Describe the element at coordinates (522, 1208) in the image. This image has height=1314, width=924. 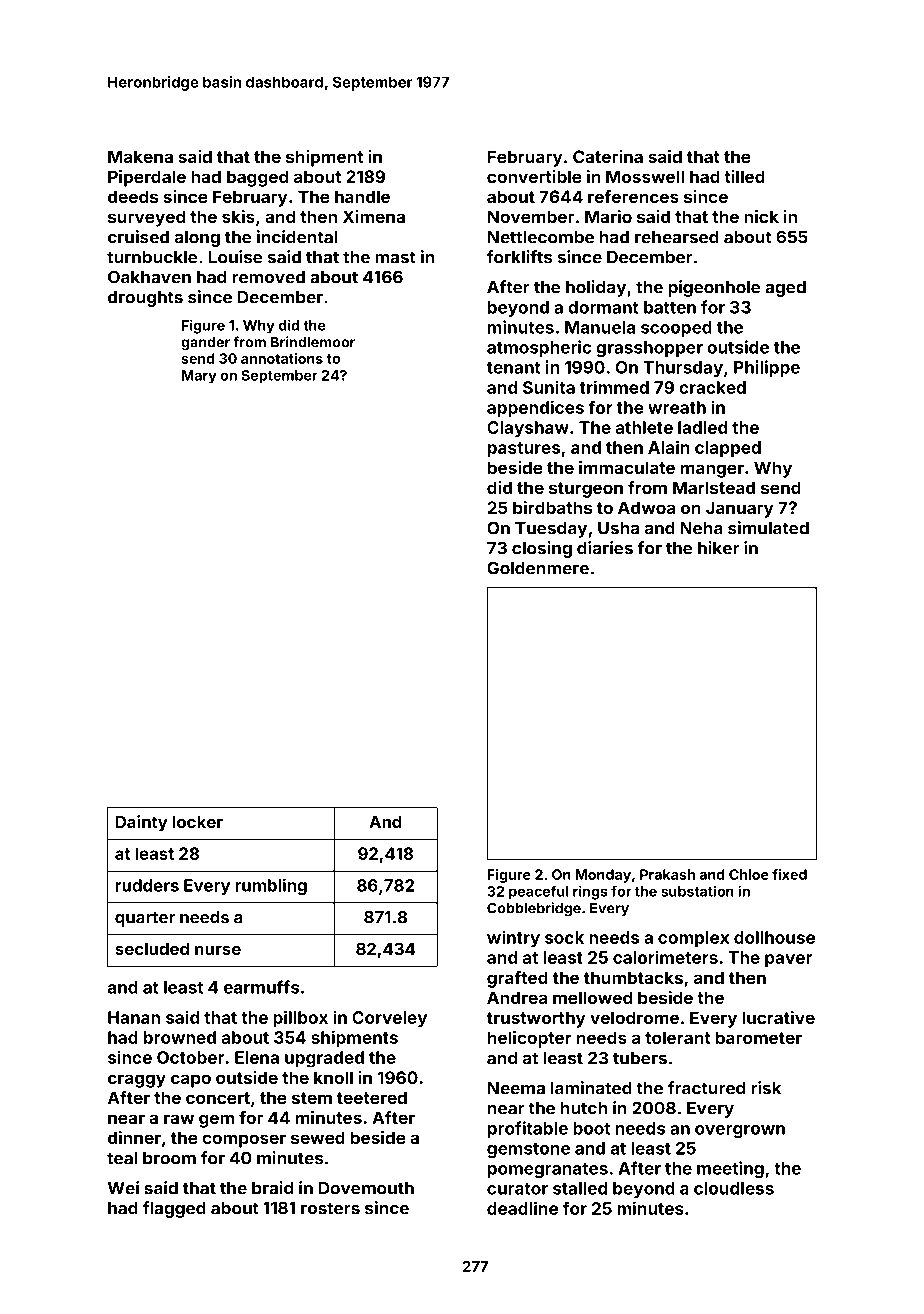
I see `deadline` at that location.
